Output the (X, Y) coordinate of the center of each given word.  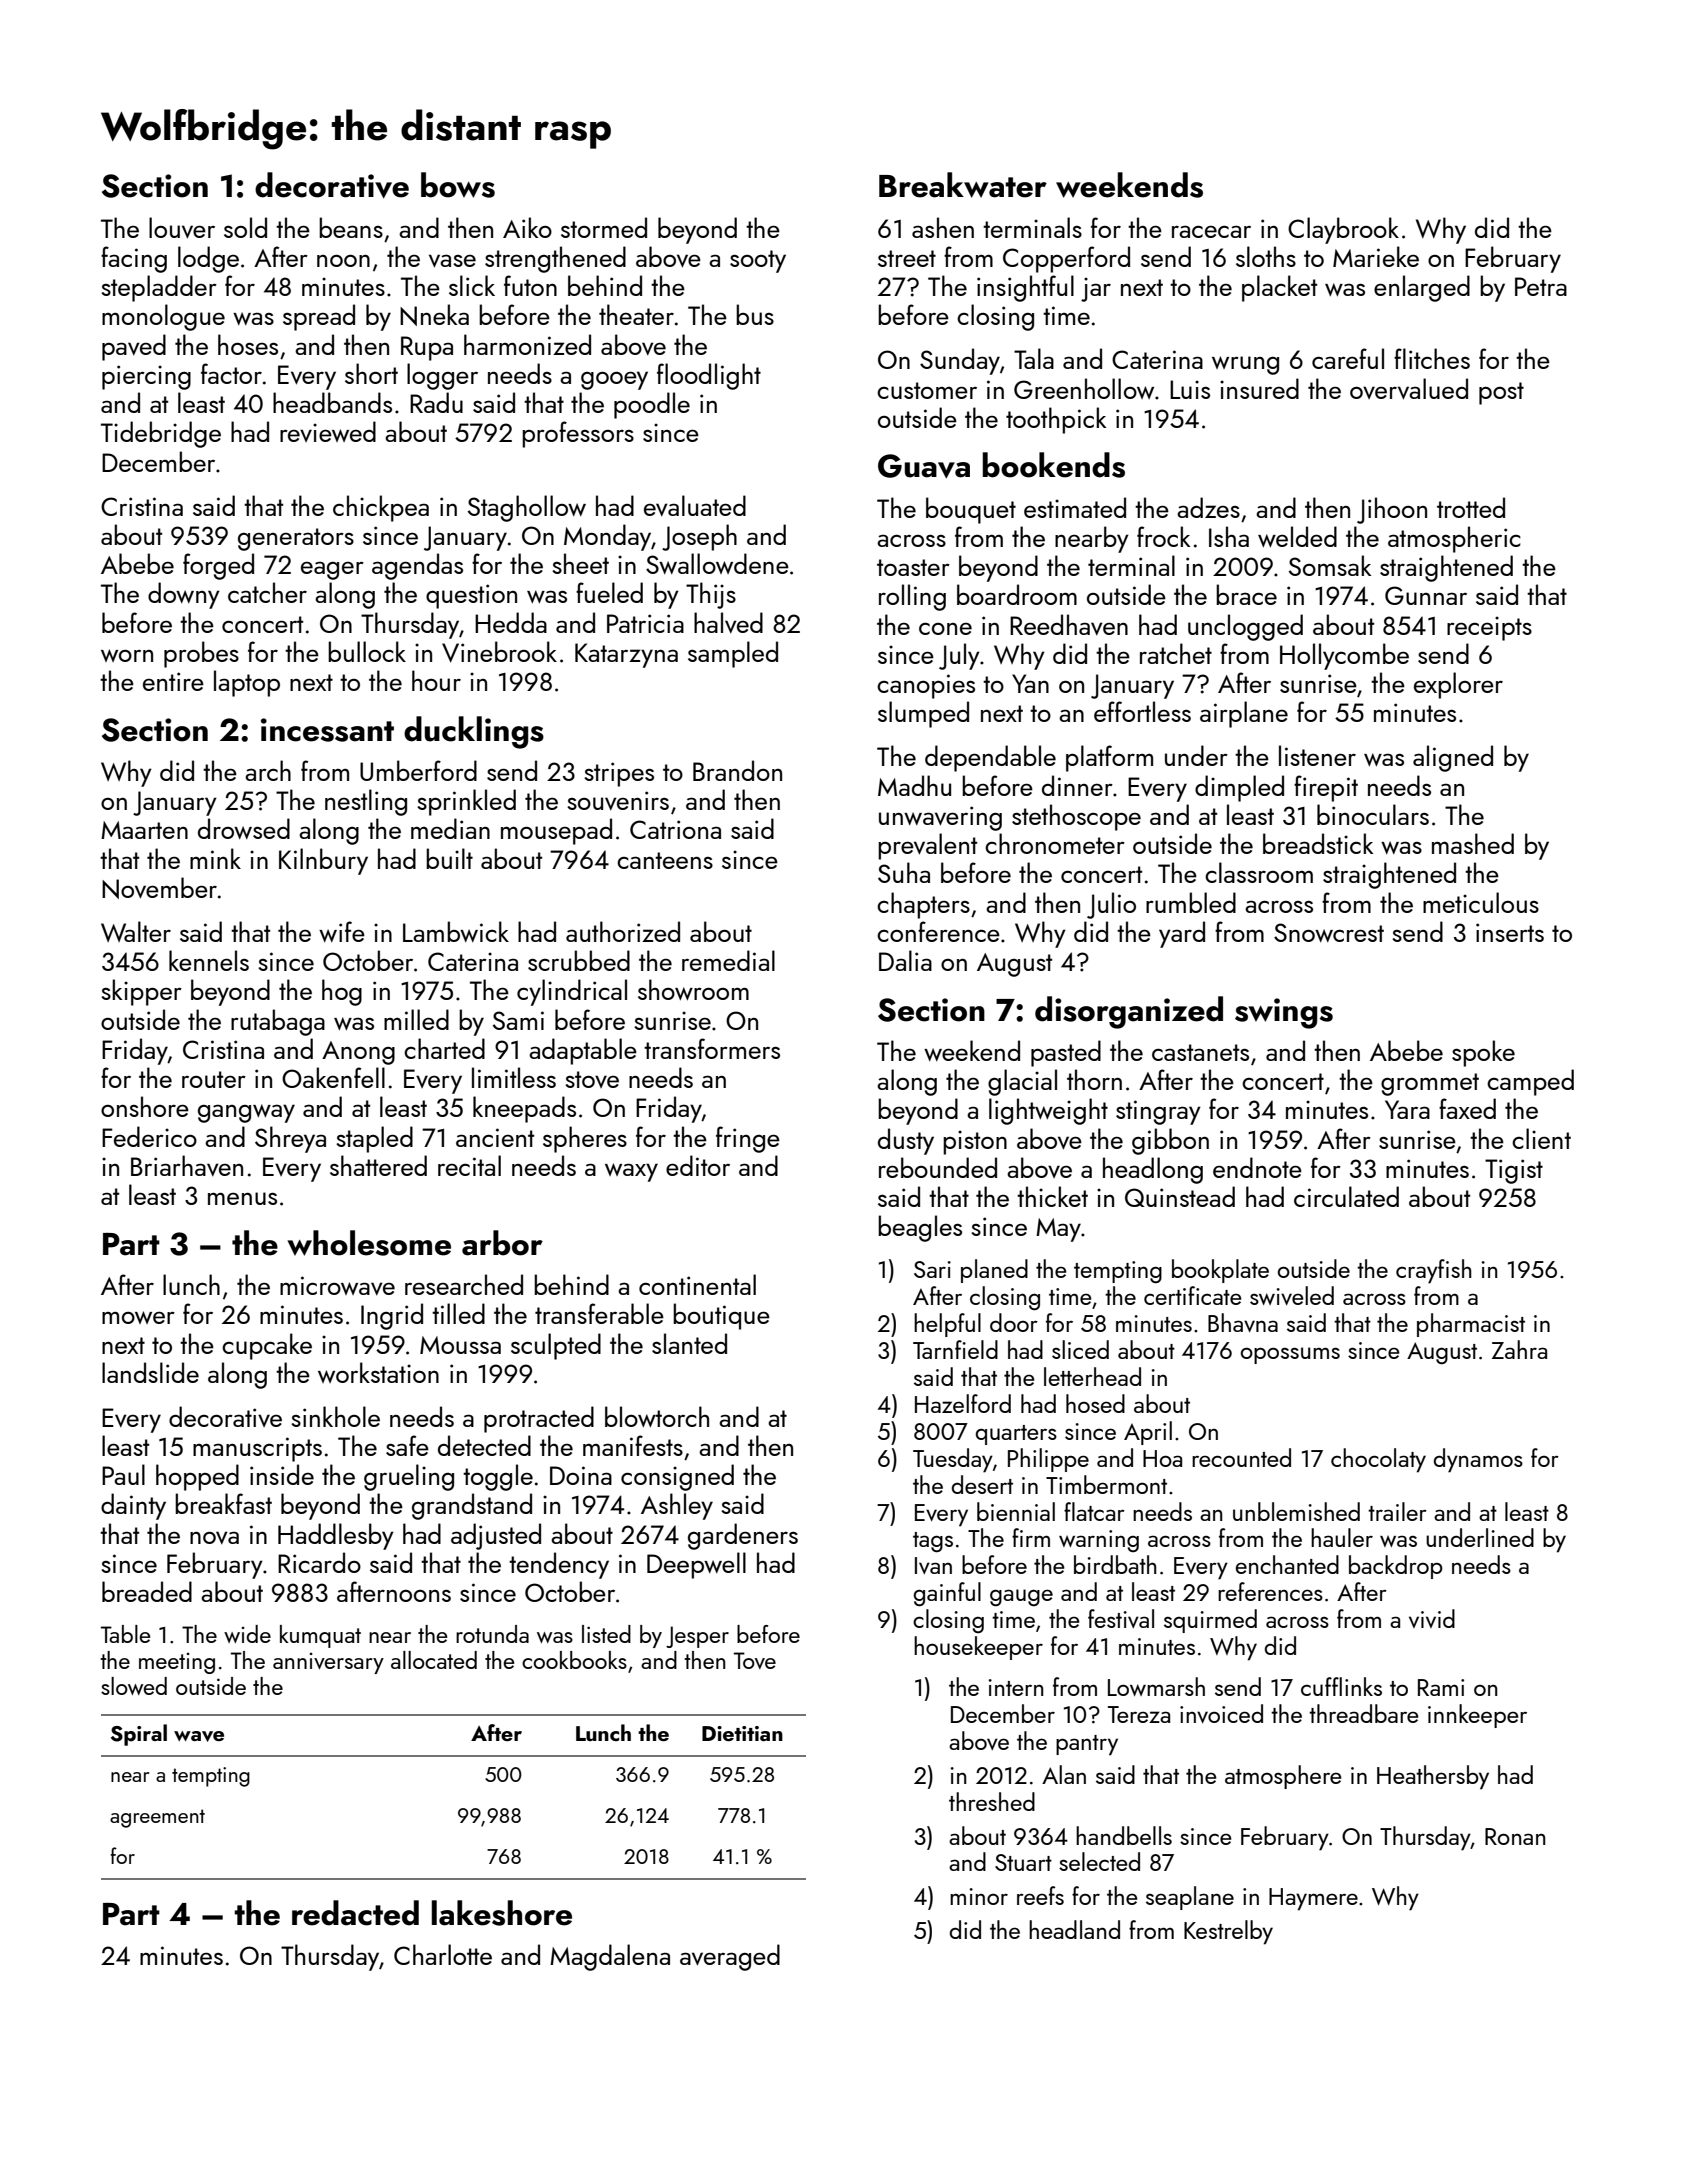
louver (182, 228)
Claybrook (1343, 230)
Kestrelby (1228, 1932)
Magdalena (610, 1957)
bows (458, 185)
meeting (177, 1663)
